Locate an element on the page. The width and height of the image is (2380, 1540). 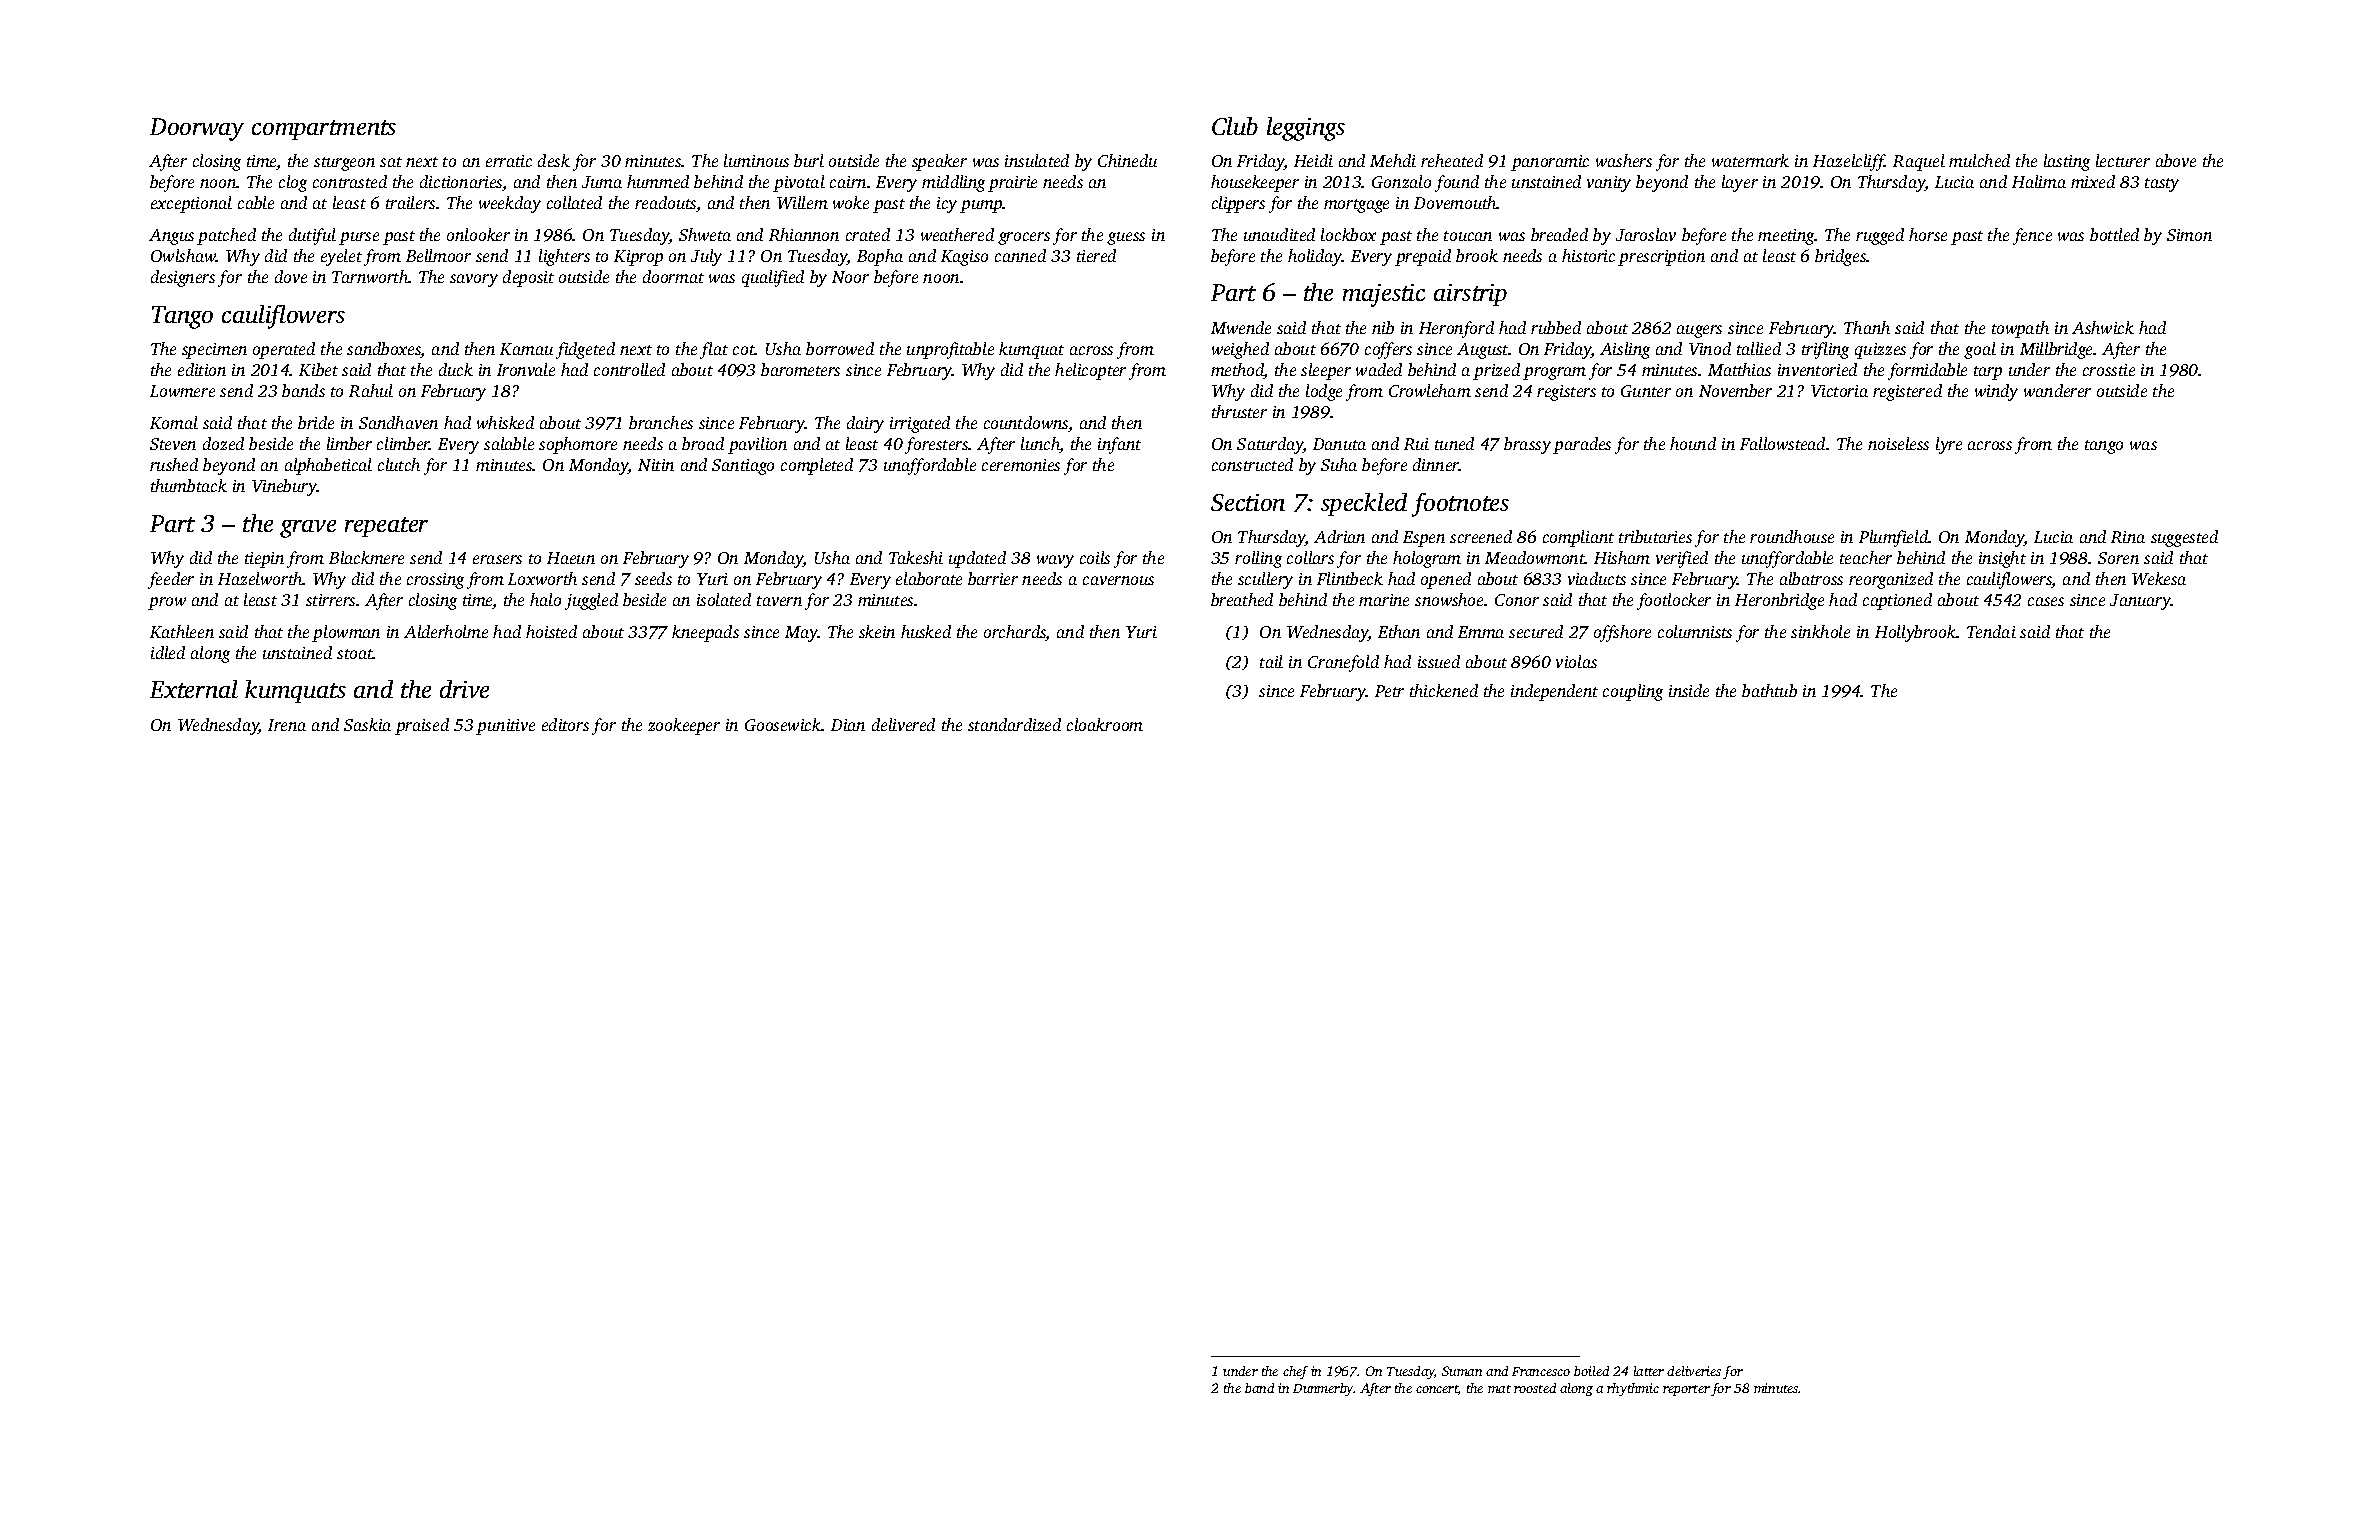
Dunmerby is located at coordinates (1323, 1389).
